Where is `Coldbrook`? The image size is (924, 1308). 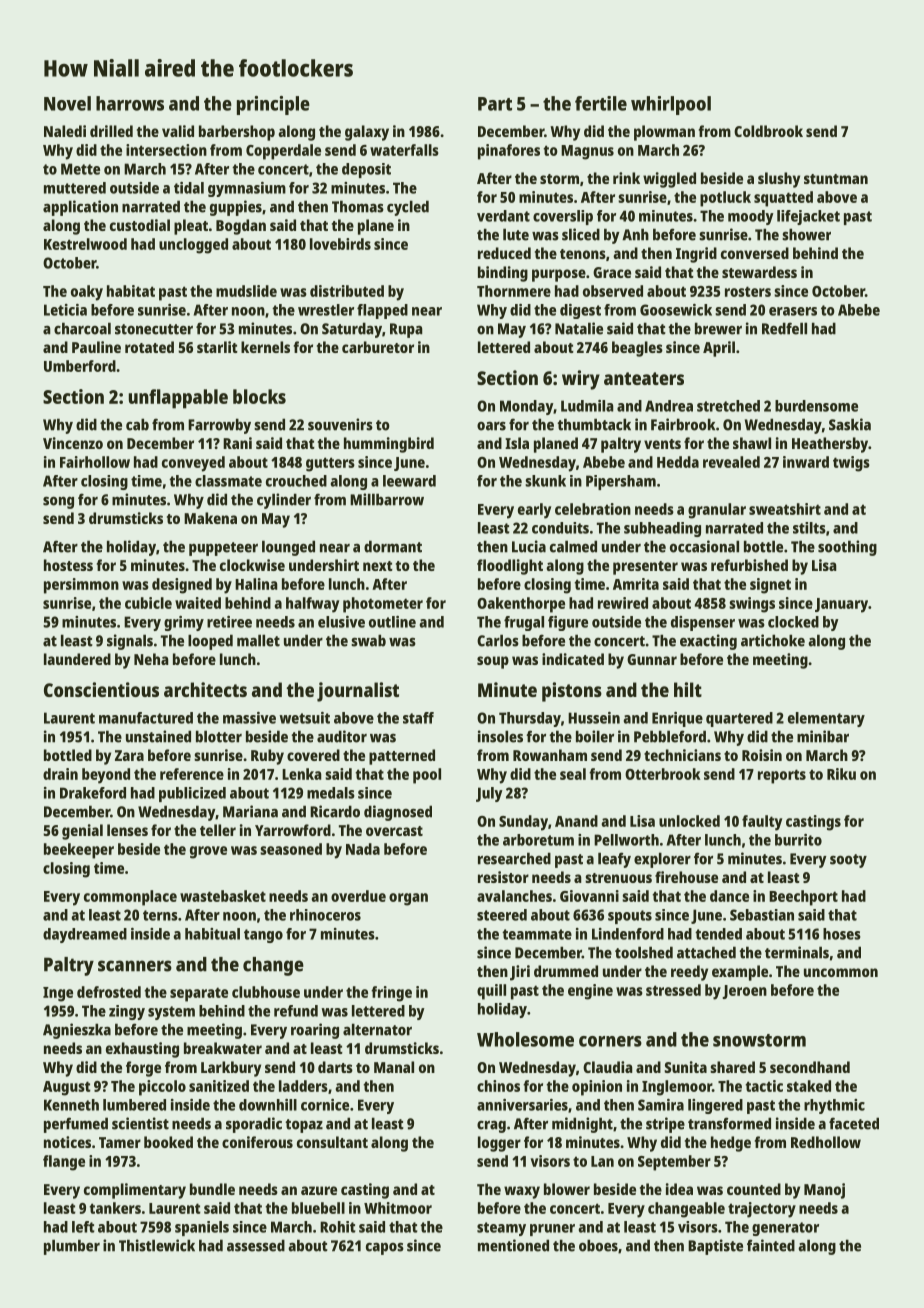 Coldbrook is located at coordinates (768, 131).
